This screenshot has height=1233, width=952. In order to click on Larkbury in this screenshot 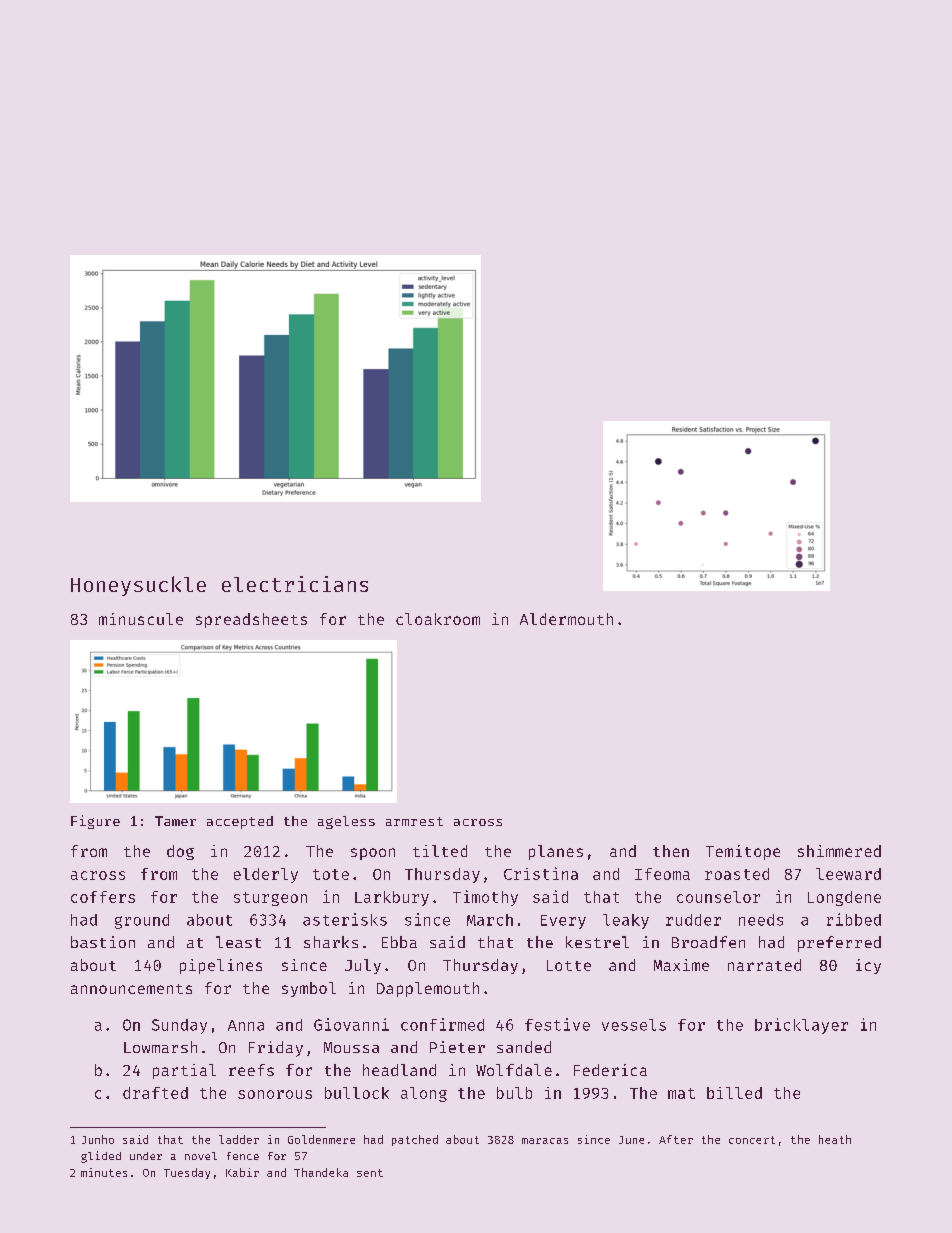, I will do `click(392, 898)`.
